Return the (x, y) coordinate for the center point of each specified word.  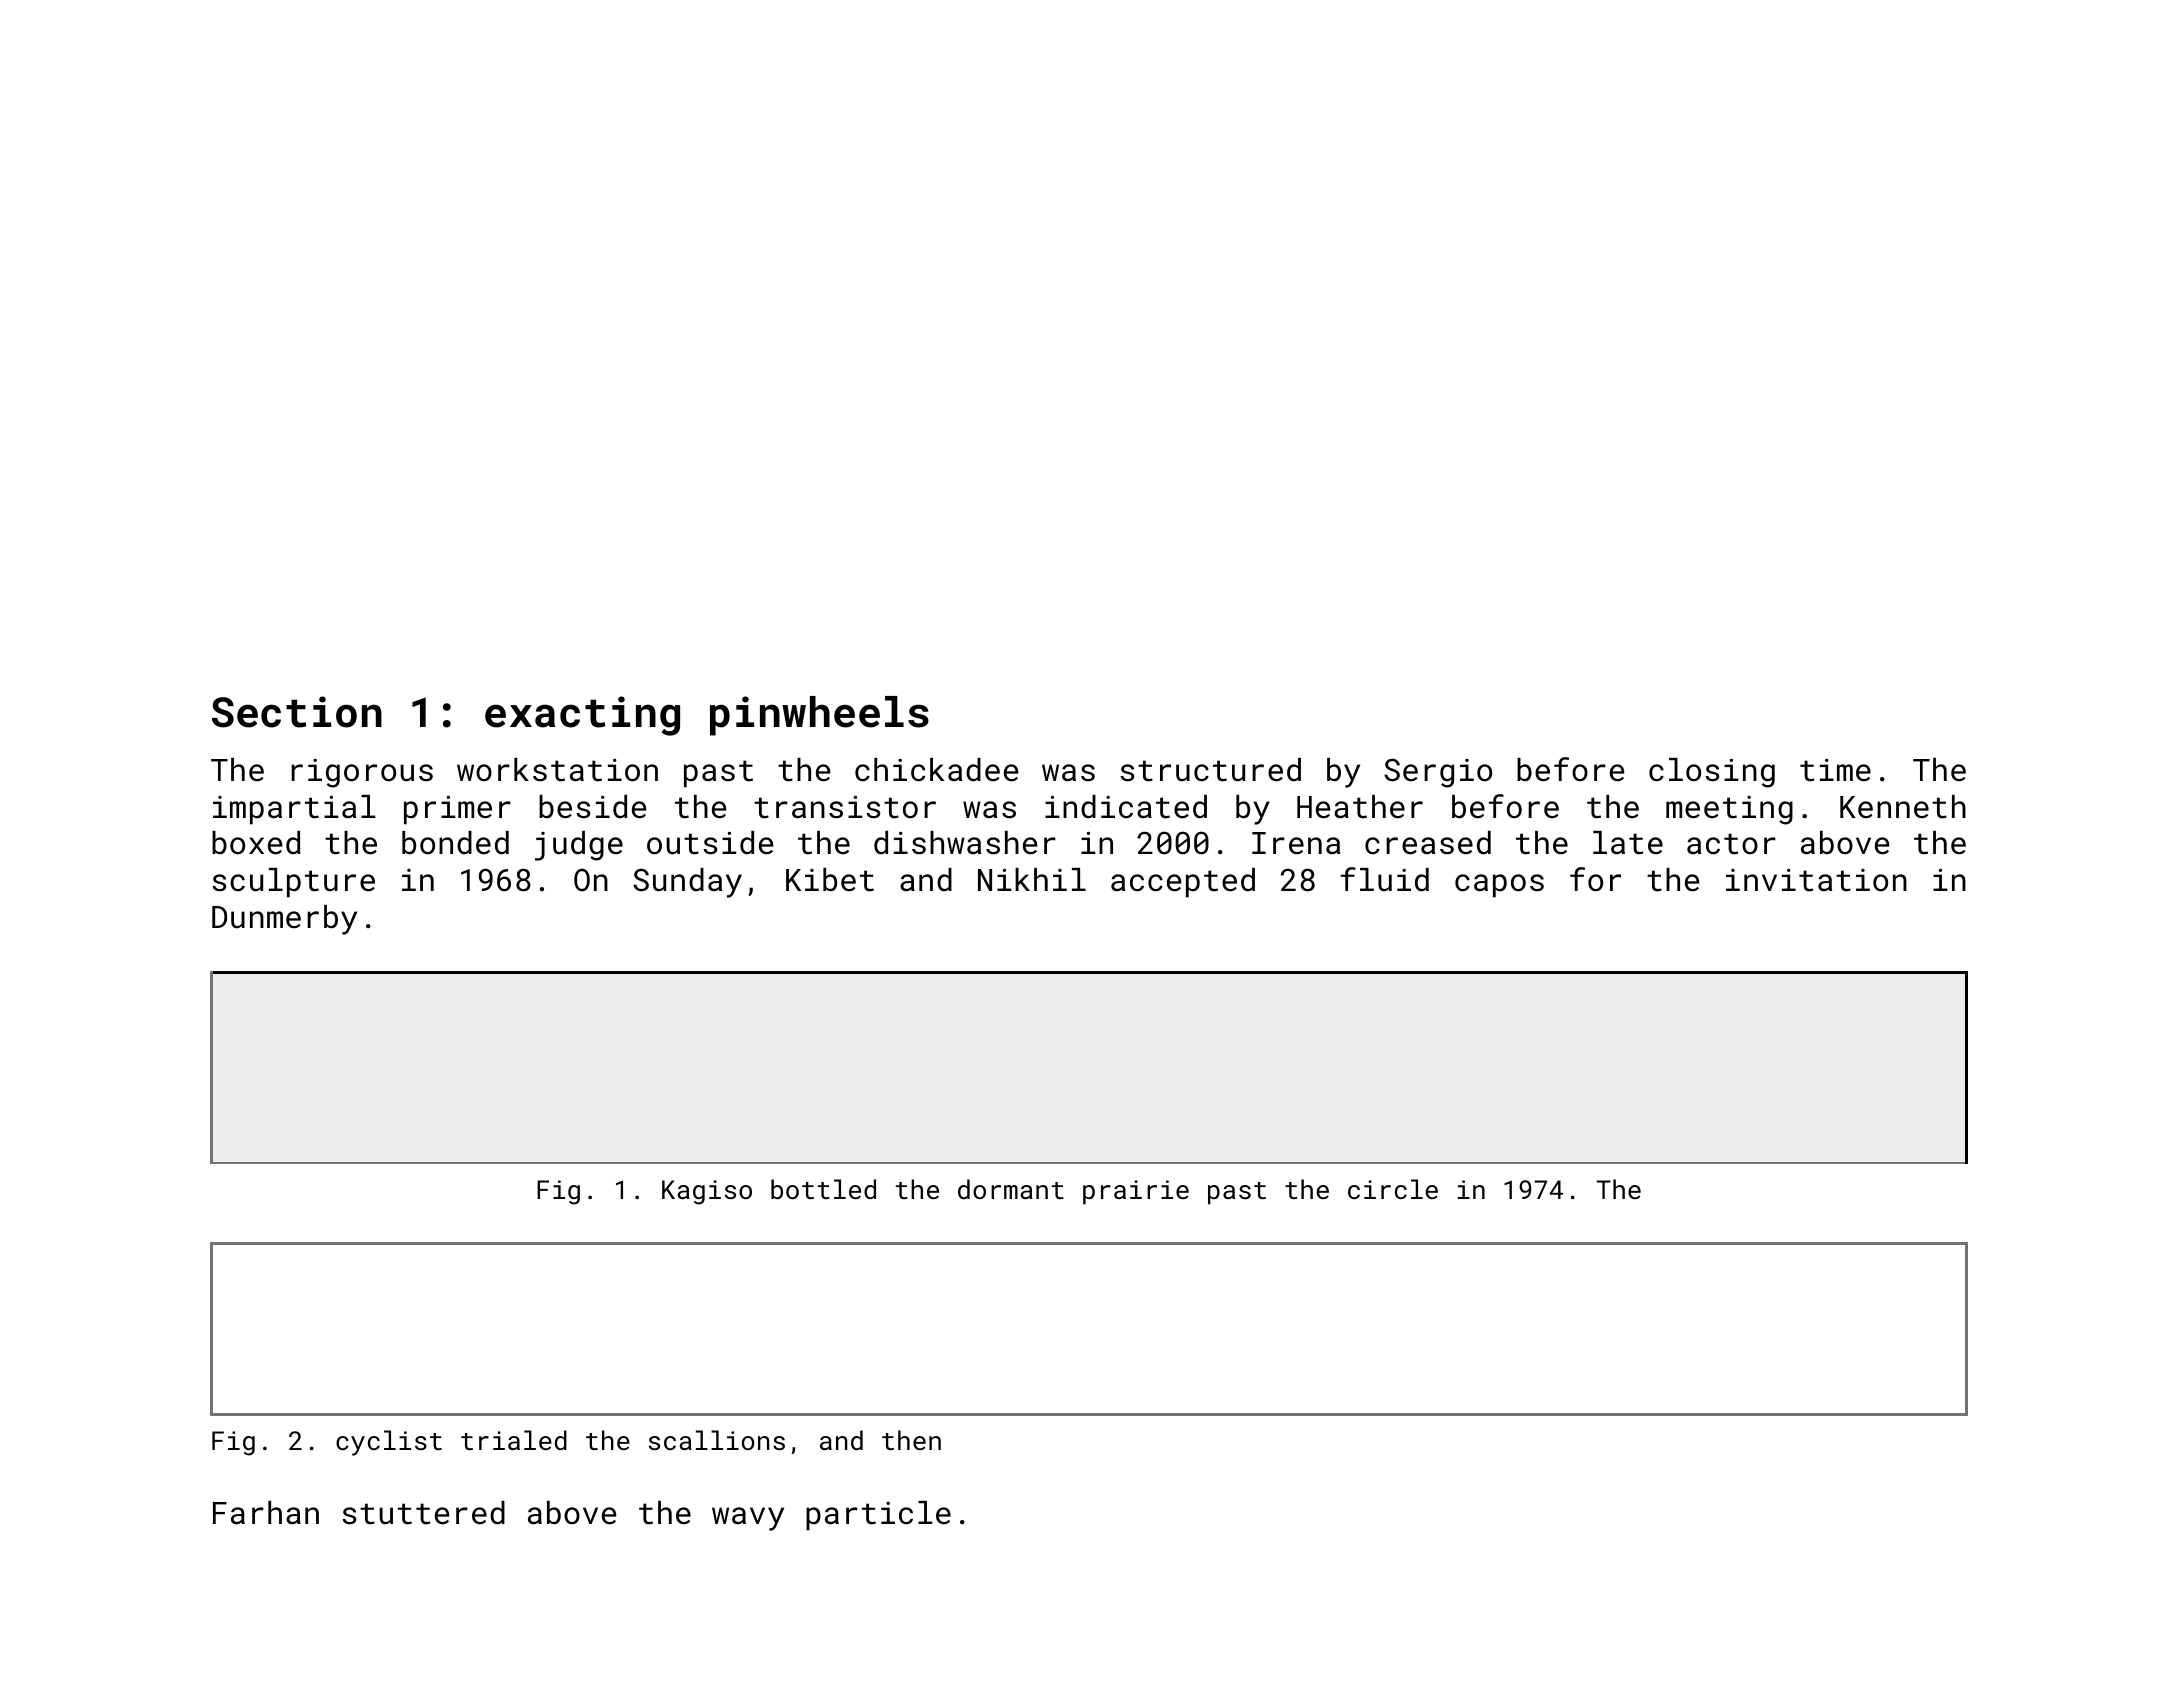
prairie (1136, 1192)
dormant (1011, 1189)
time (1835, 770)
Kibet (830, 880)
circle (1393, 1189)
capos (1499, 886)
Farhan (266, 1513)
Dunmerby (284, 920)
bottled (823, 1189)
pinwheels (819, 716)
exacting (582, 716)
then (911, 1440)
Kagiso (707, 1192)
